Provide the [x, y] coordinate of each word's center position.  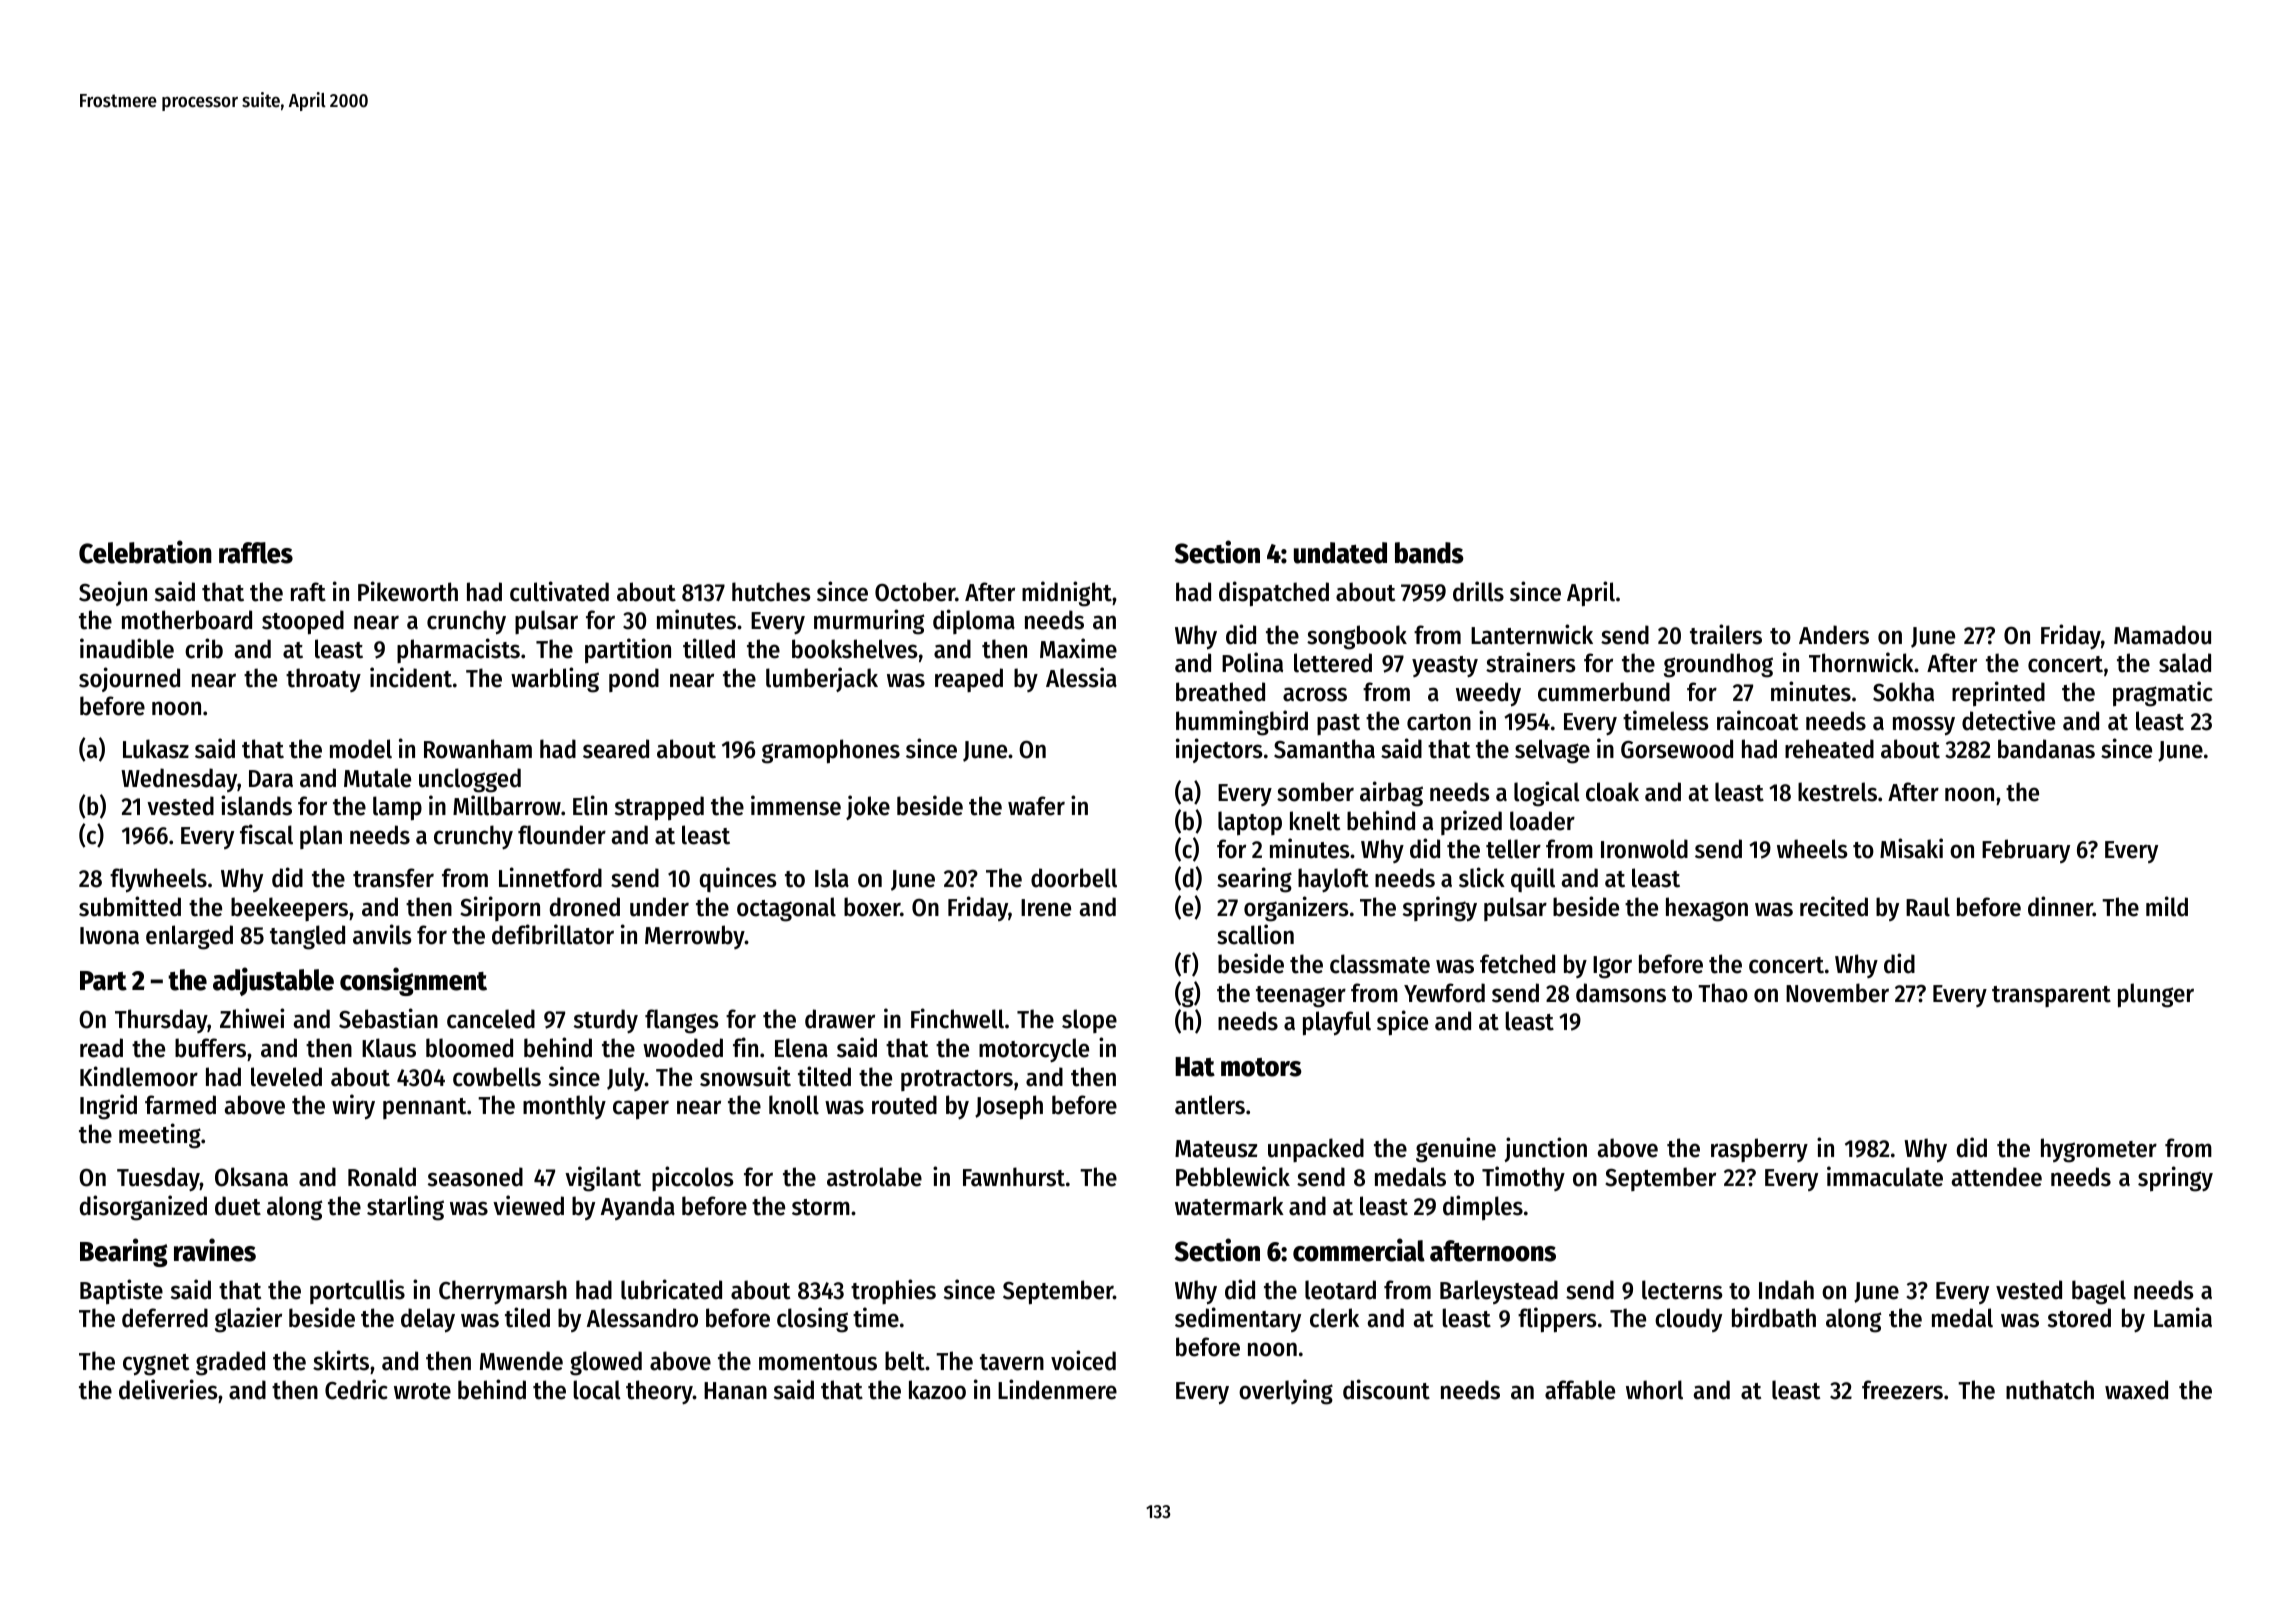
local [597, 1390]
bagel [2099, 1292]
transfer [393, 878]
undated [1340, 553]
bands [1429, 553]
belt [905, 1361]
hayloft [1333, 880]
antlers [1210, 1105]
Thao [1723, 993]
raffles [256, 553]
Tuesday [158, 1179]
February [2026, 851]
